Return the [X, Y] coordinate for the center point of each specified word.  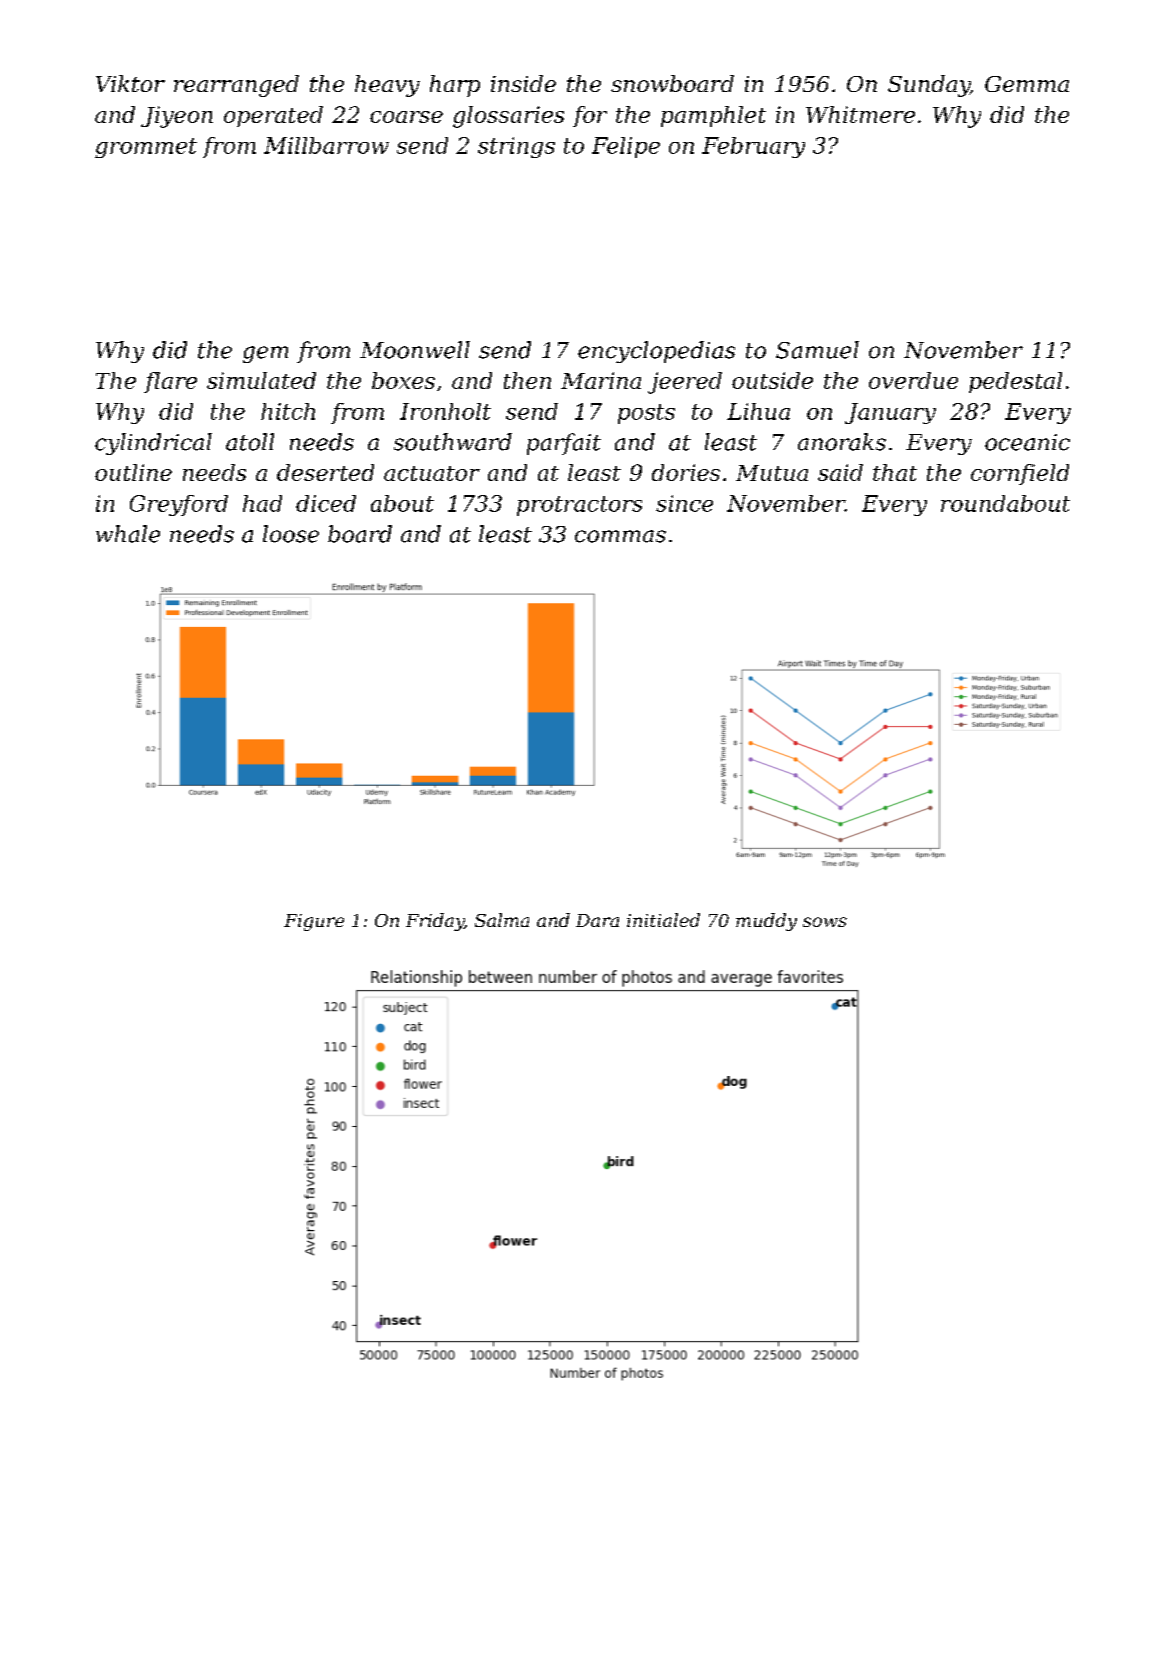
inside [523, 83]
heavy [387, 86]
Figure [314, 922]
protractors [579, 506]
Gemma [1027, 84]
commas [620, 536]
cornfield [1020, 474]
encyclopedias [656, 352]
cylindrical [153, 444]
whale [128, 534]
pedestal [1015, 382]
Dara [597, 920]
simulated [261, 380]
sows [825, 922]
